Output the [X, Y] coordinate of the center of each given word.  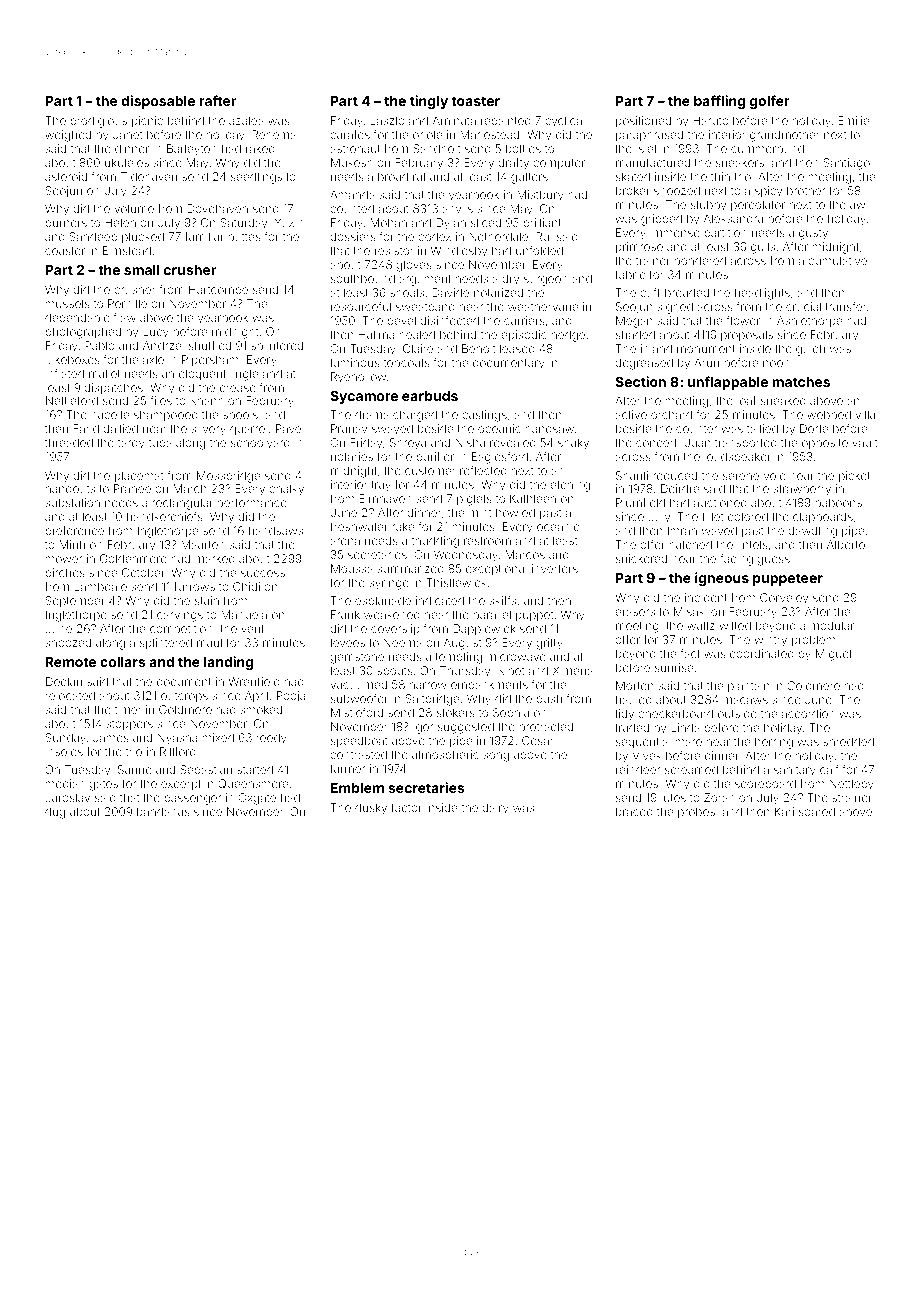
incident [706, 597]
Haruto [711, 120]
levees [348, 642]
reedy [272, 739]
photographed [83, 333]
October [143, 572]
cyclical [565, 122]
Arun [706, 362]
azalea [246, 120]
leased [517, 348]
